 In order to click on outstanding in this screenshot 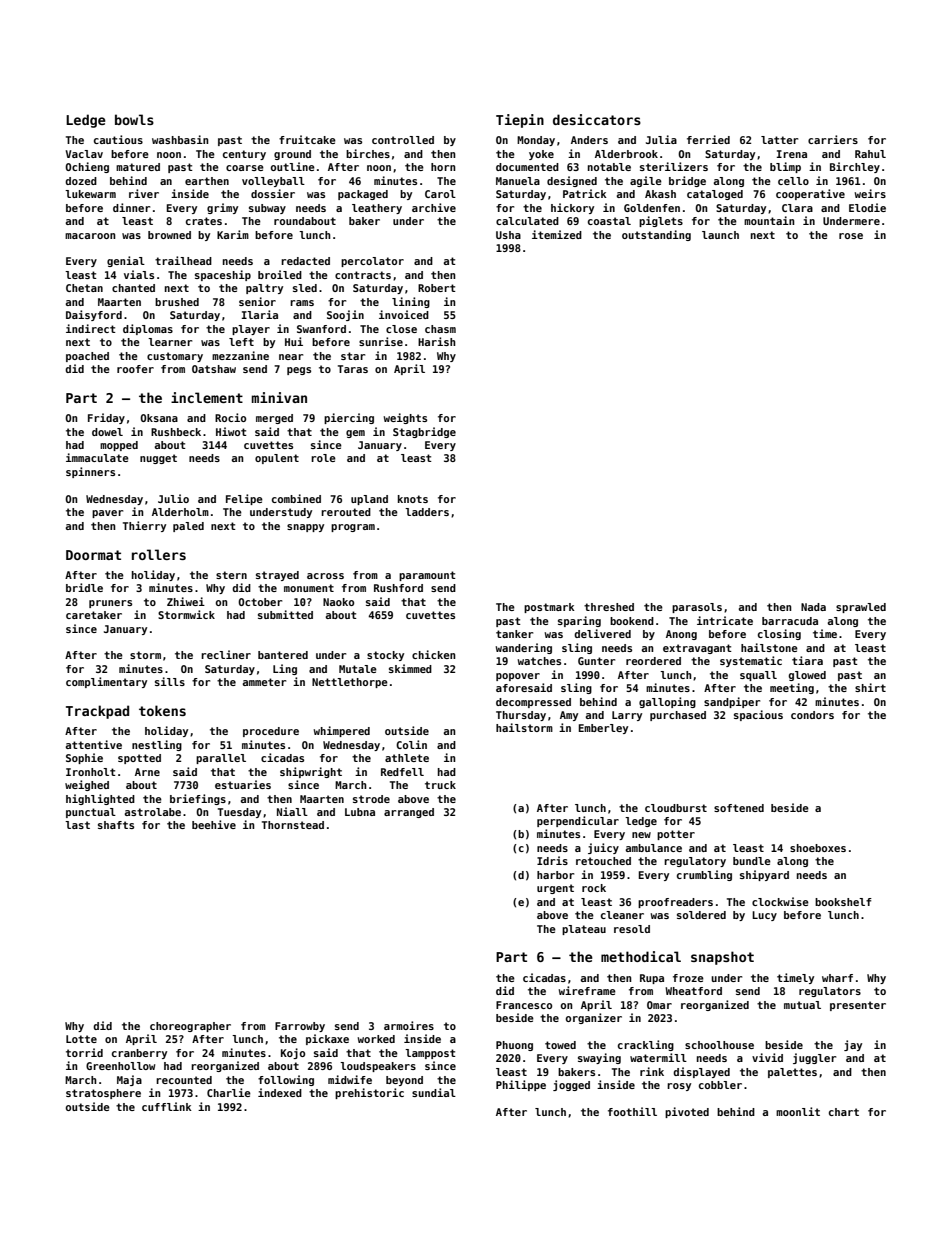, I will do `click(656, 235)`.
